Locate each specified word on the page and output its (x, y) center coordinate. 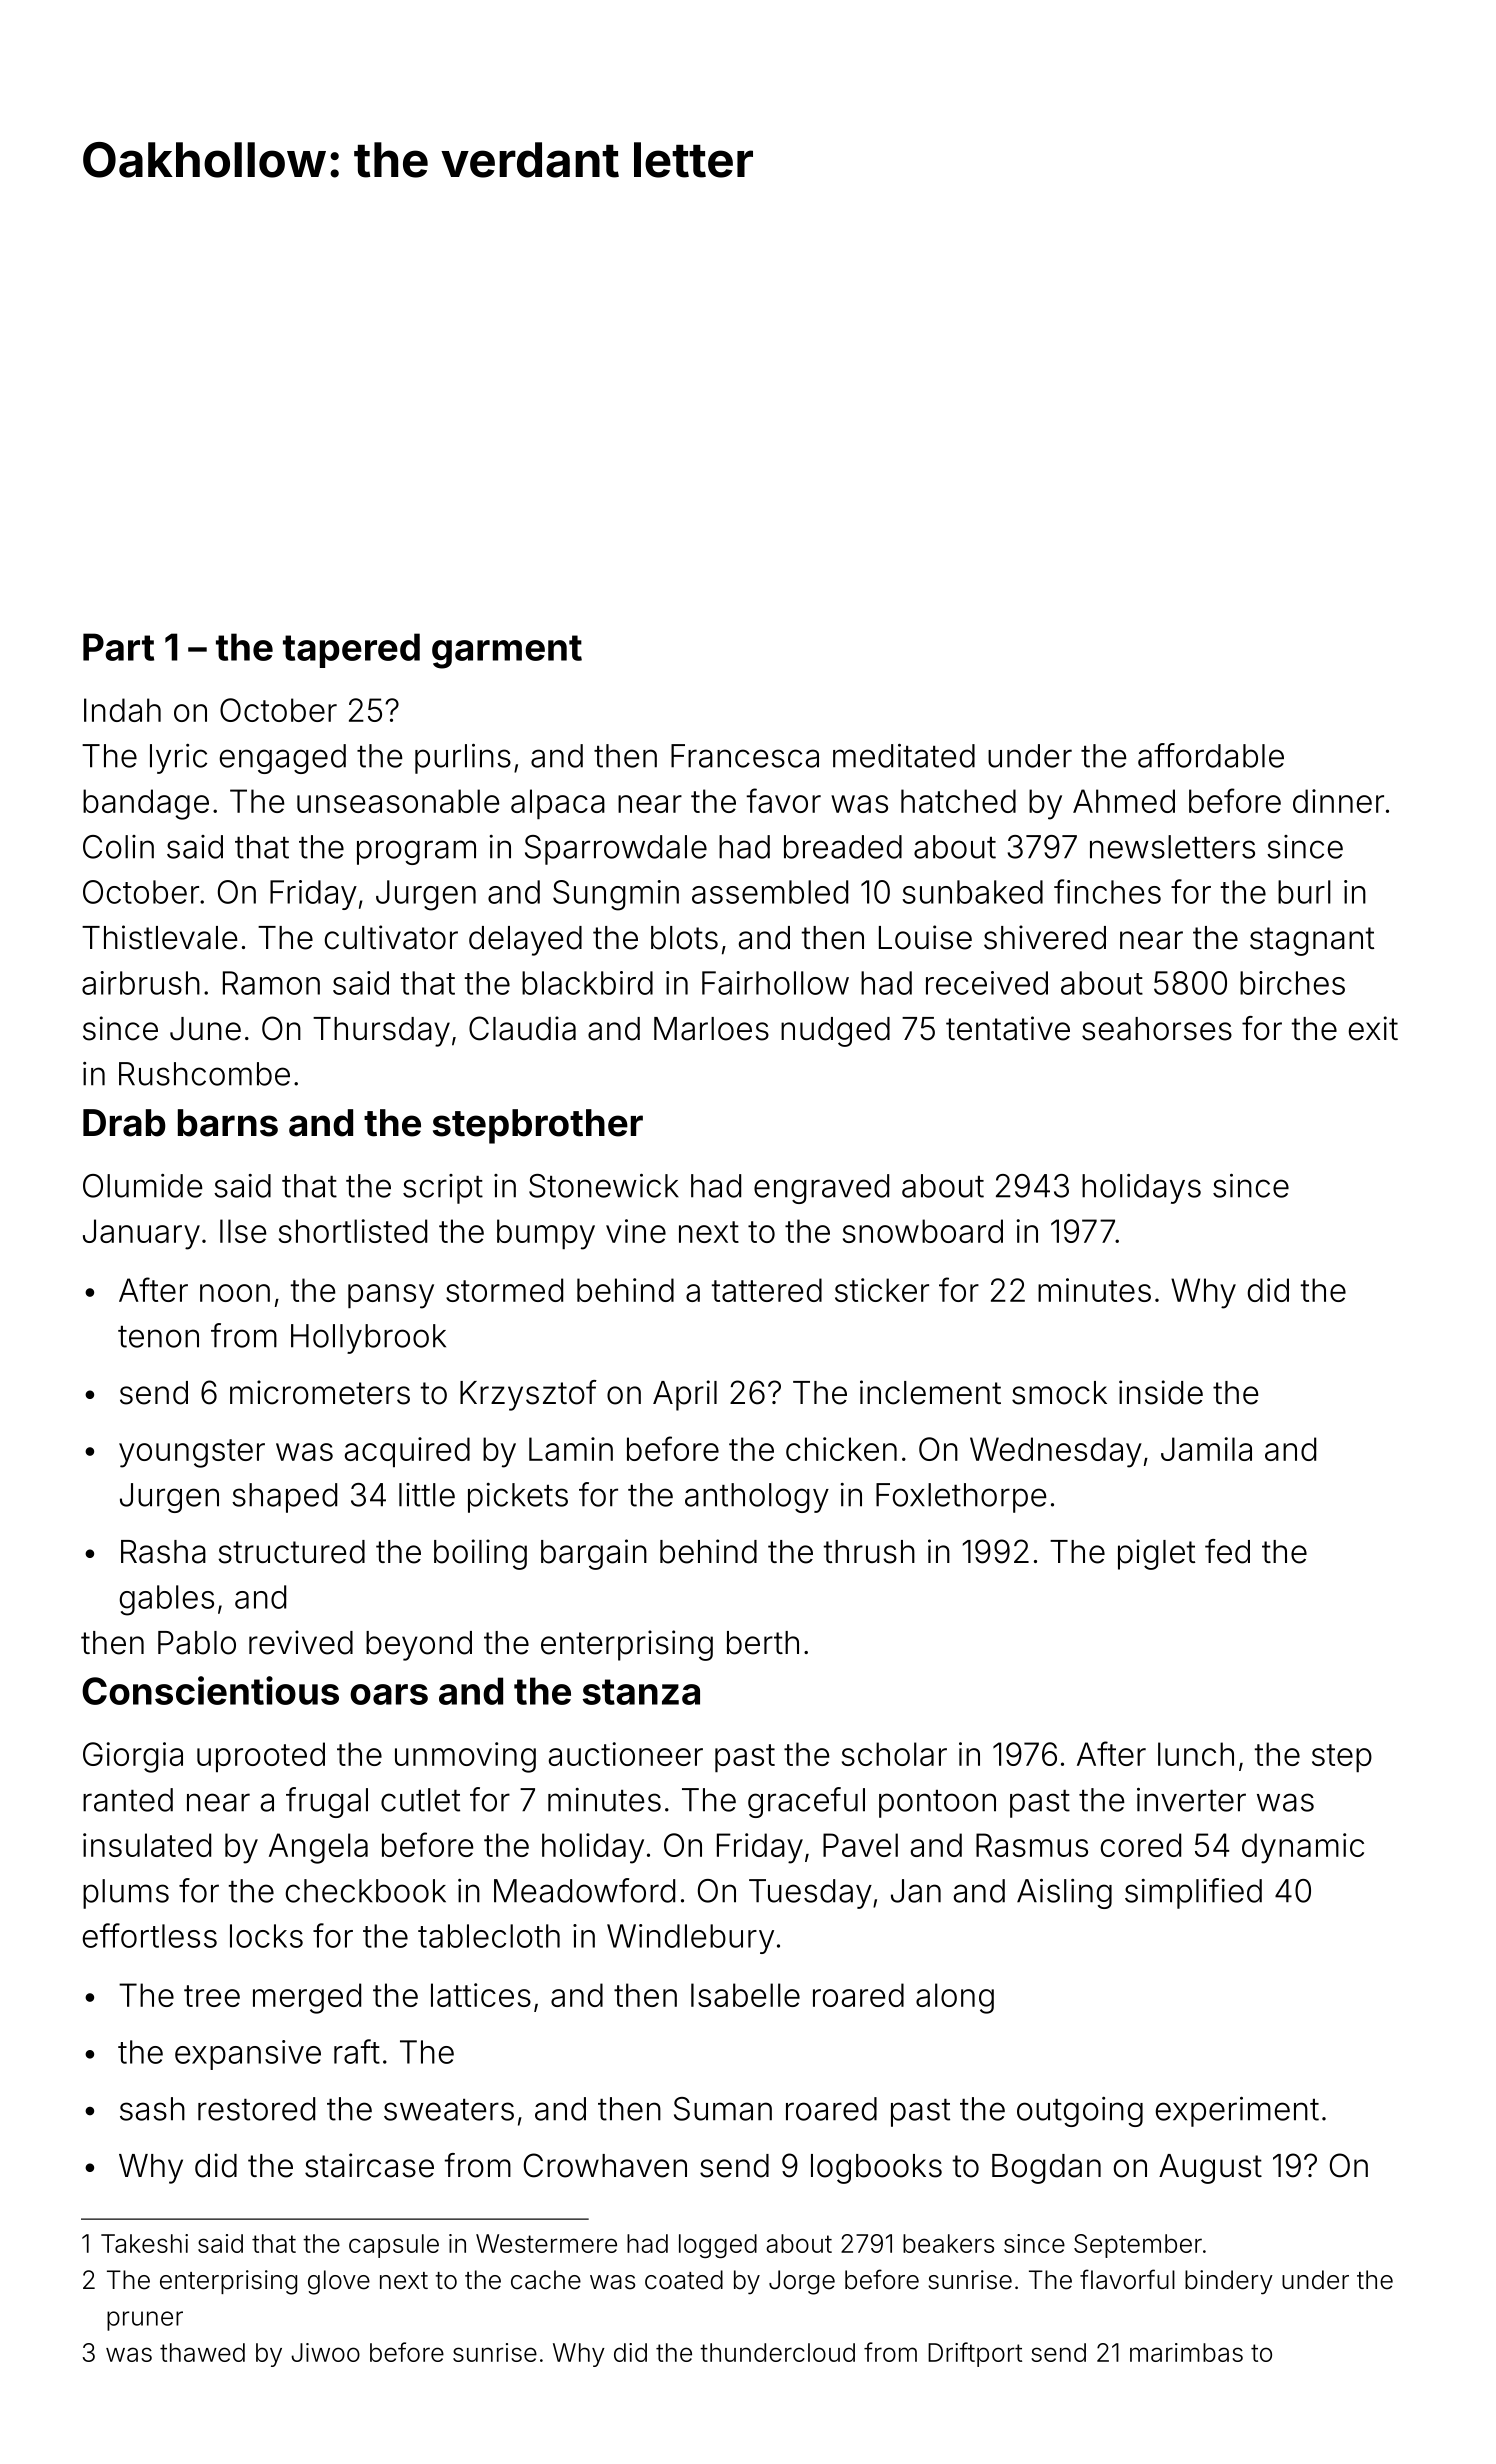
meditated (904, 756)
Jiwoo (325, 2352)
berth (763, 1643)
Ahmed (1124, 801)
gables (167, 1600)
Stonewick (604, 1186)
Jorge (802, 2282)
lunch (1196, 1754)
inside (1161, 1392)
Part (118, 647)
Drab (124, 1123)
